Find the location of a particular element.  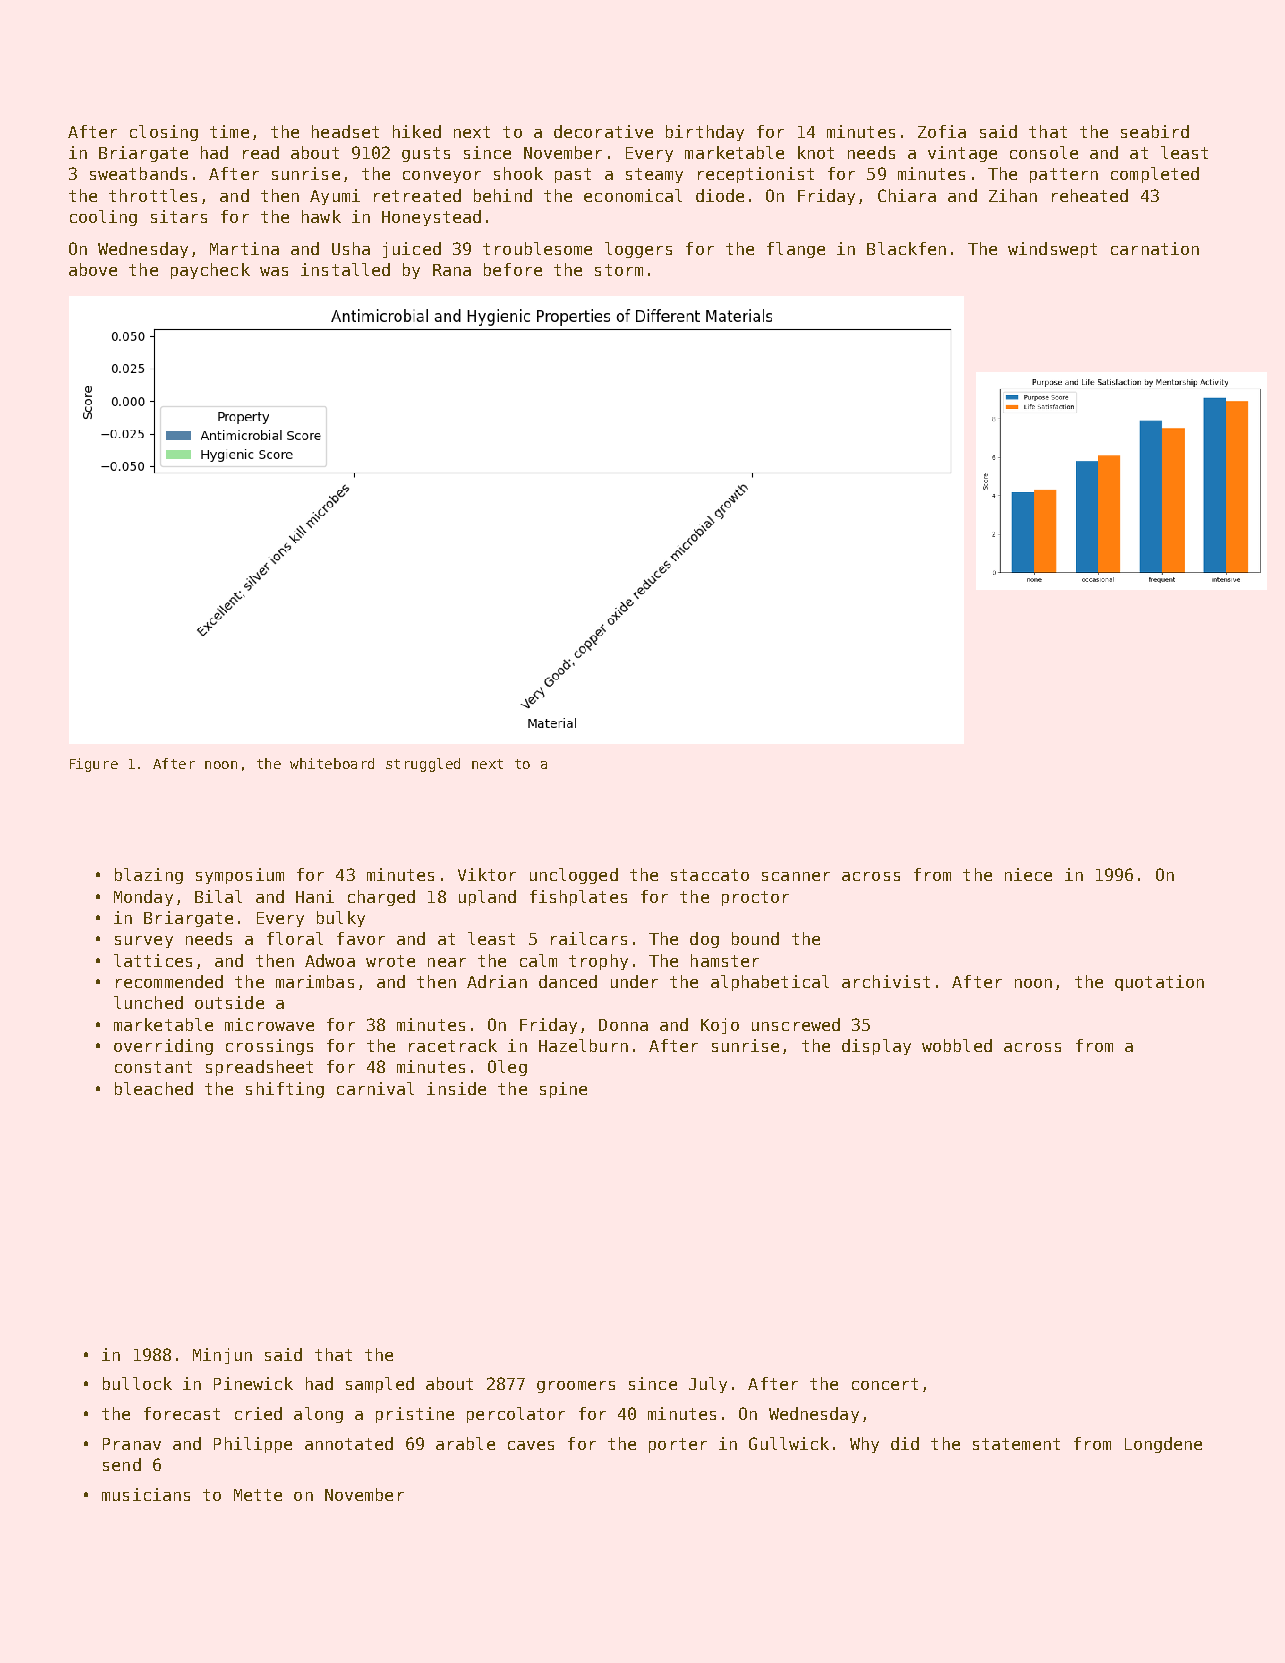

Donna is located at coordinates (623, 1025).
